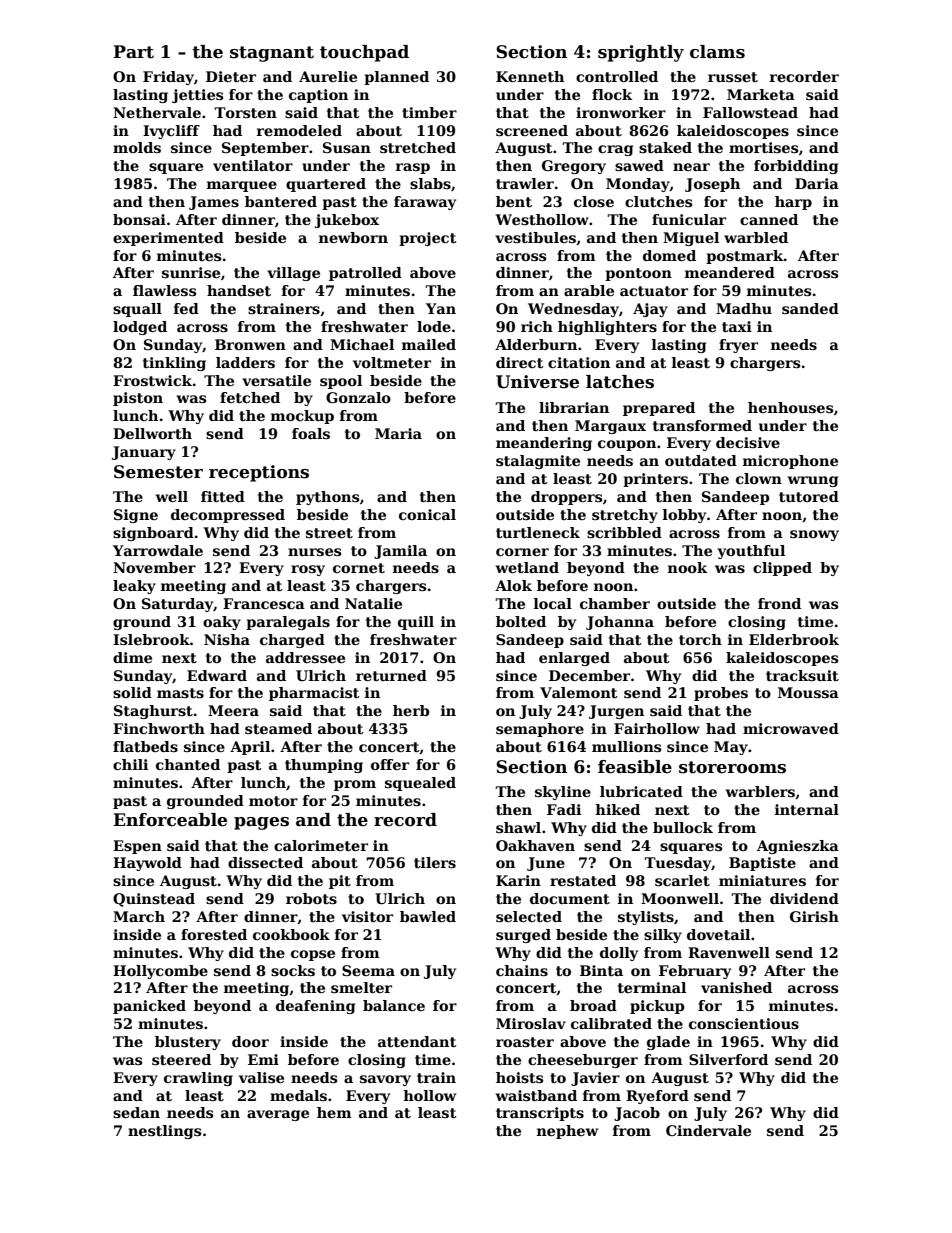  I want to click on sedan, so click(136, 1112).
